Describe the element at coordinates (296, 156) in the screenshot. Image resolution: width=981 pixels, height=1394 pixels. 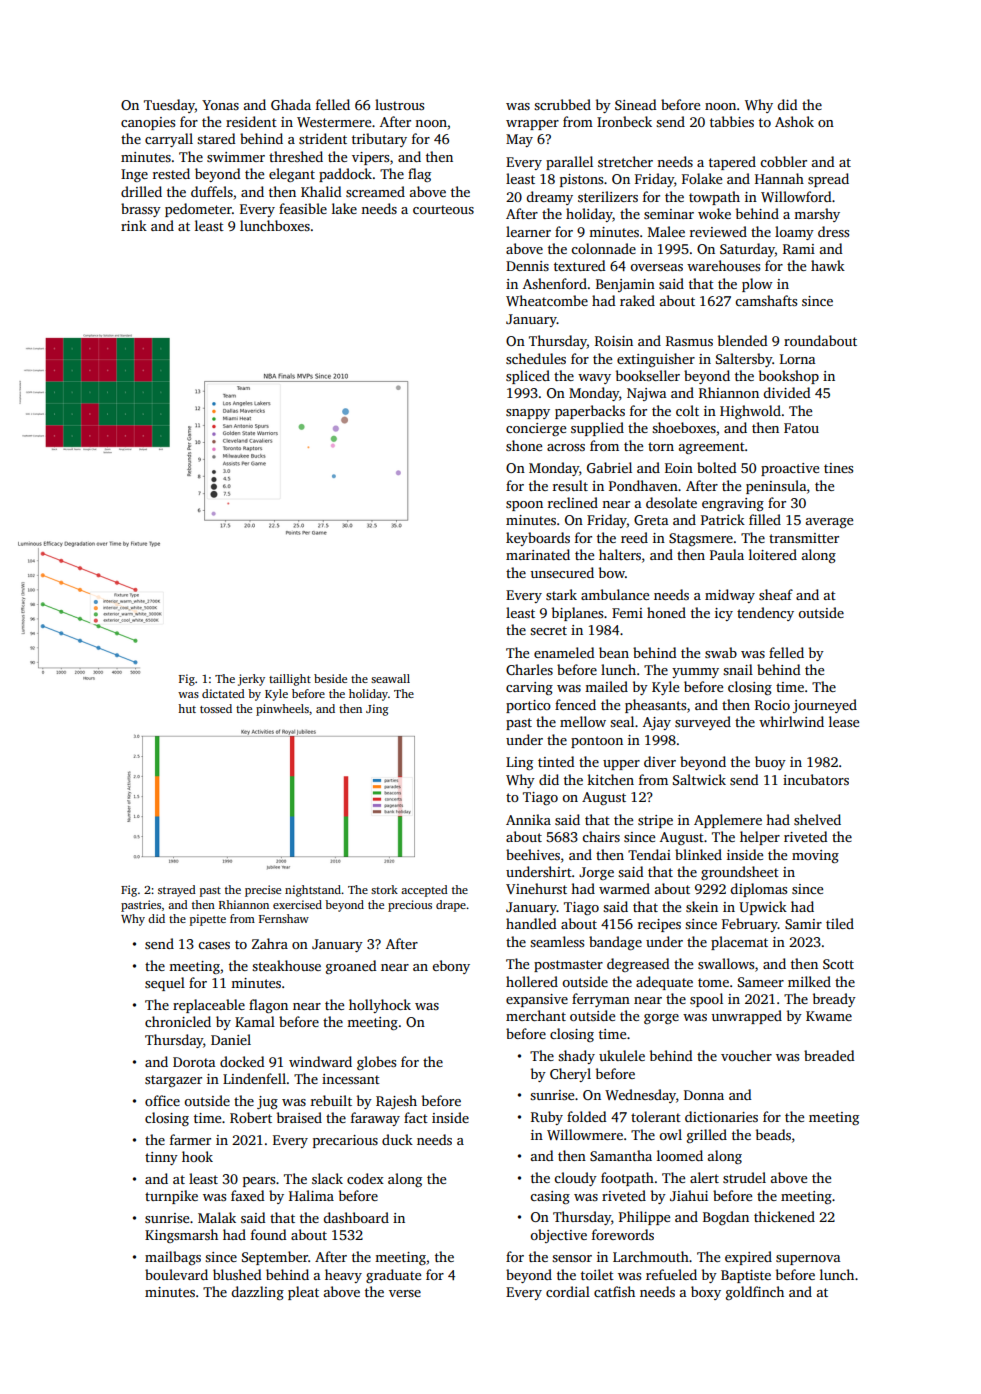
I see `threshed` at that location.
